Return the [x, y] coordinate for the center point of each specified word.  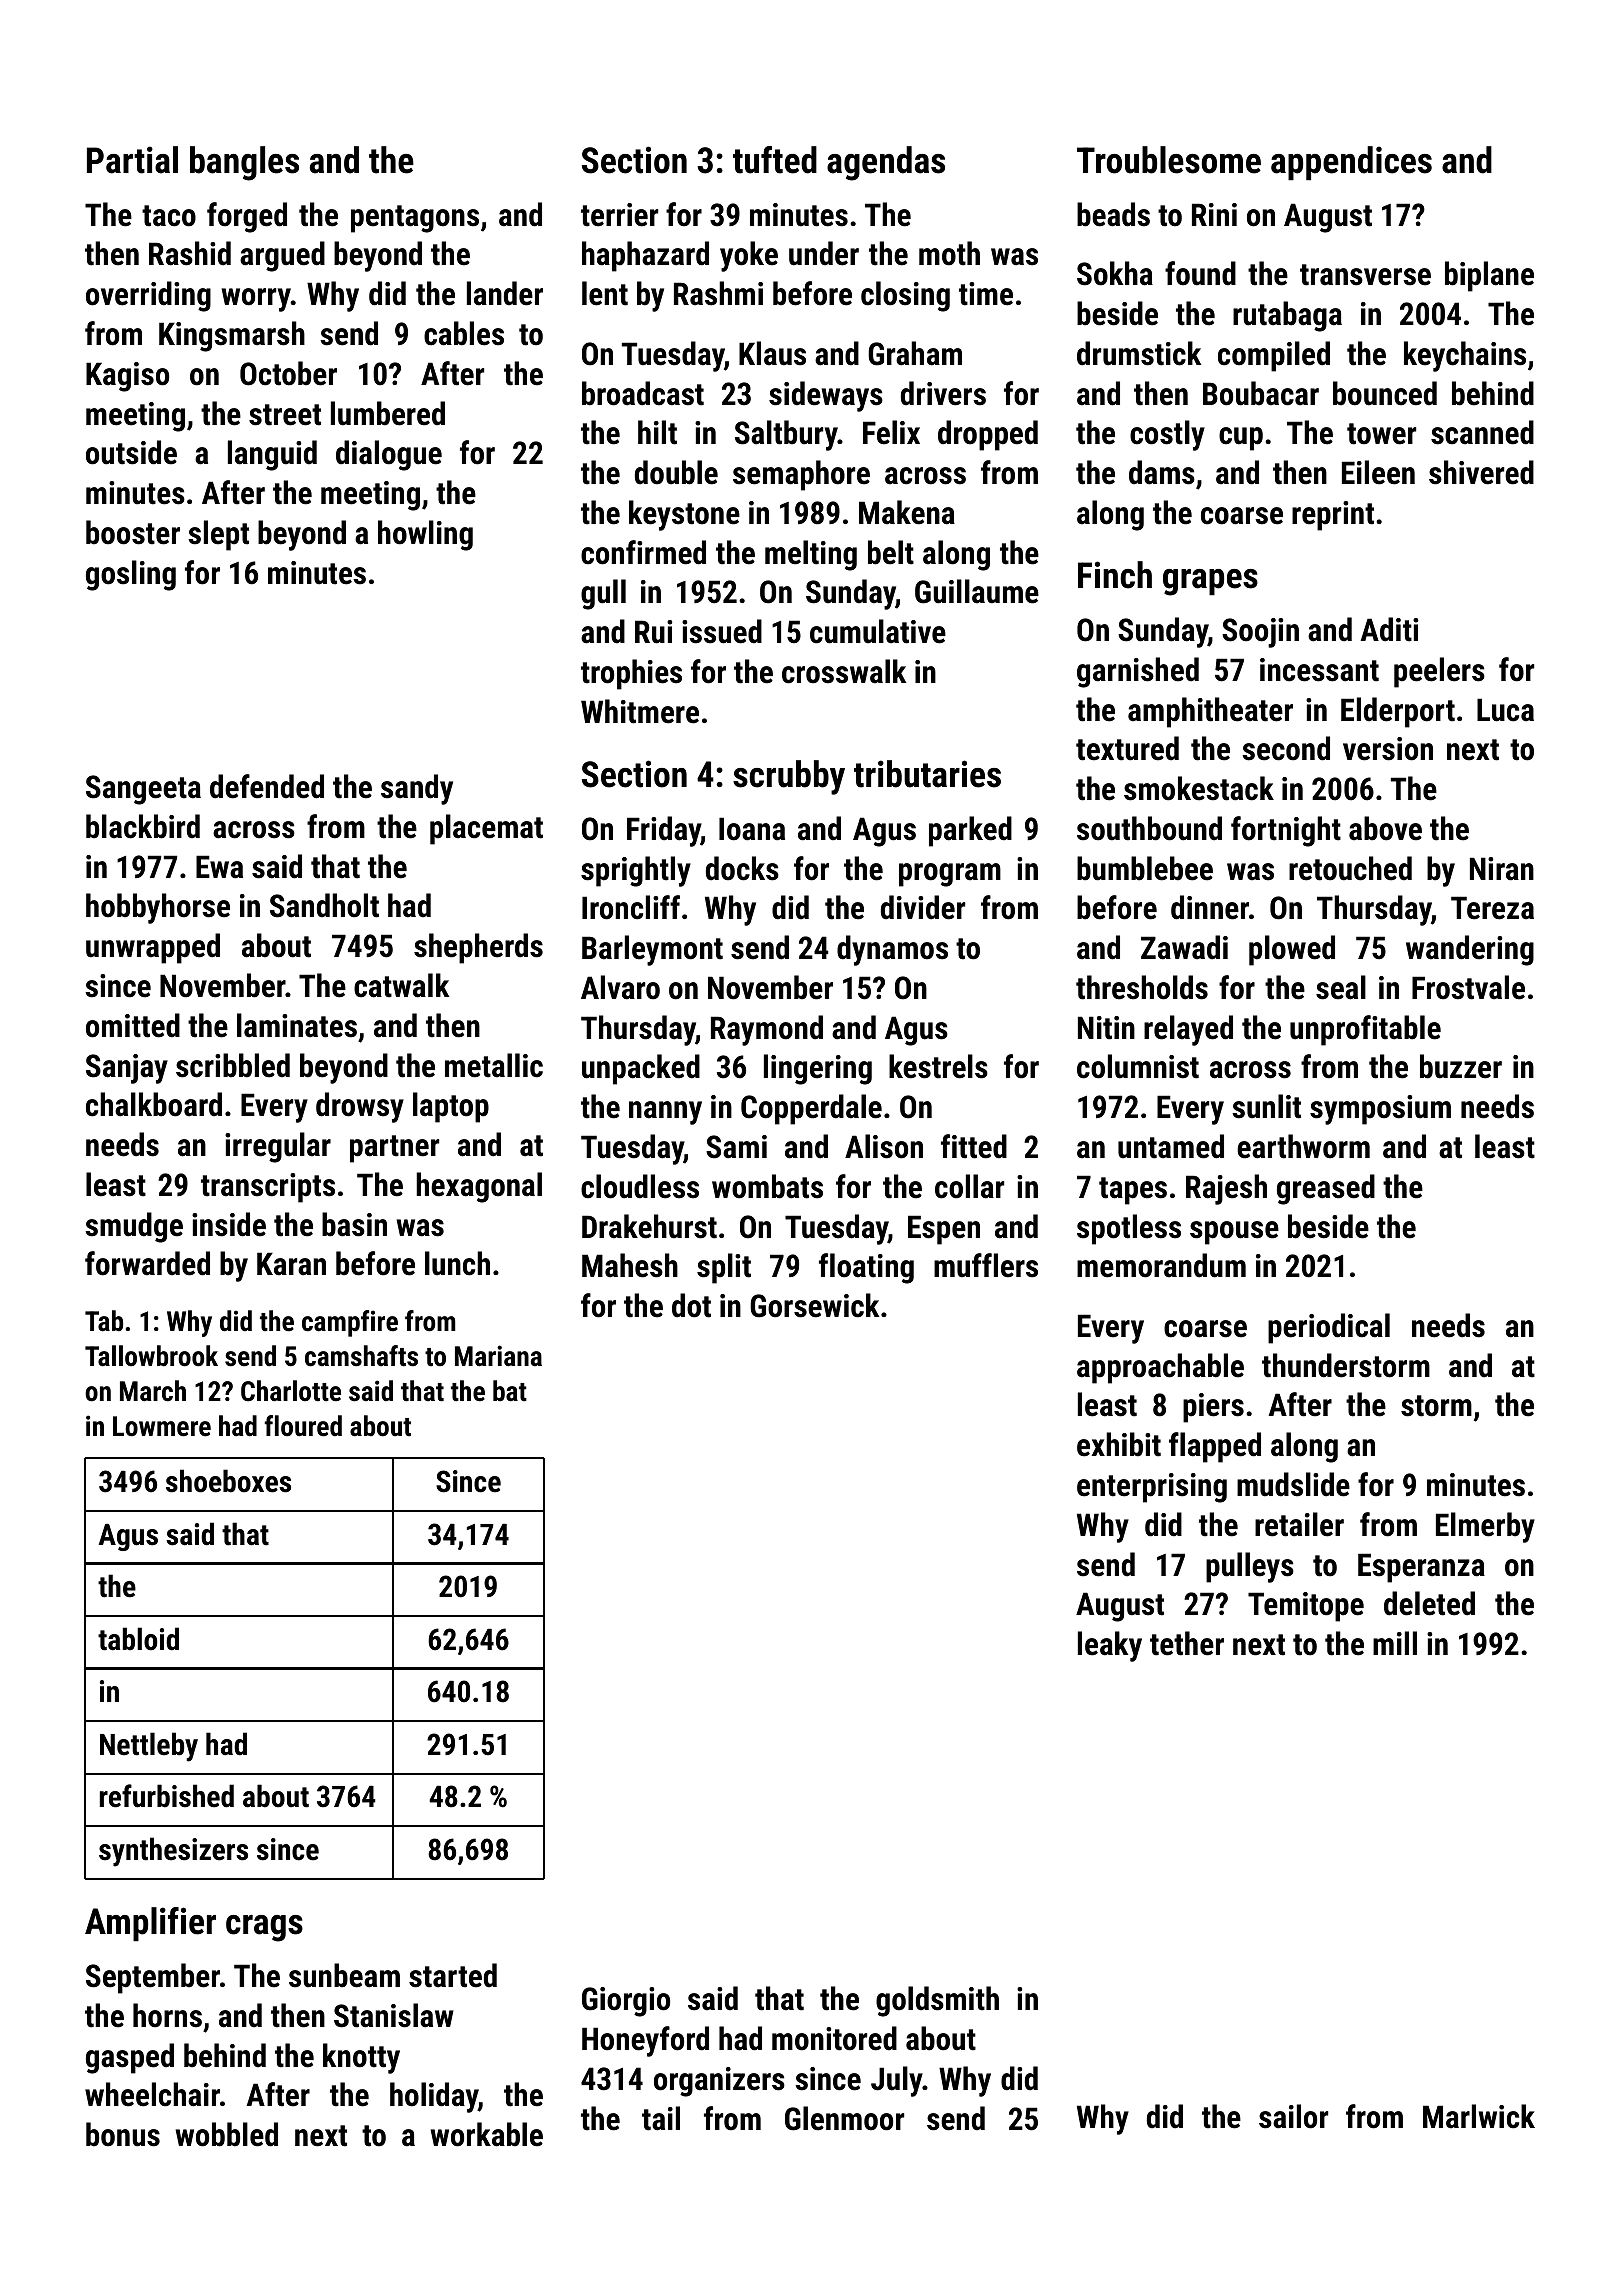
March [153, 1391]
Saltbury [786, 435]
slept [218, 535]
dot [691, 1305]
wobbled [226, 2134]
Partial [132, 160]
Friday [664, 831]
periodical [1329, 1328]
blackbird [143, 826]
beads [1113, 214]
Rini [1214, 214]
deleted [1429, 1603]
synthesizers [173, 1852]
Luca [1505, 710]
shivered [1481, 472]
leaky [1110, 1646]
